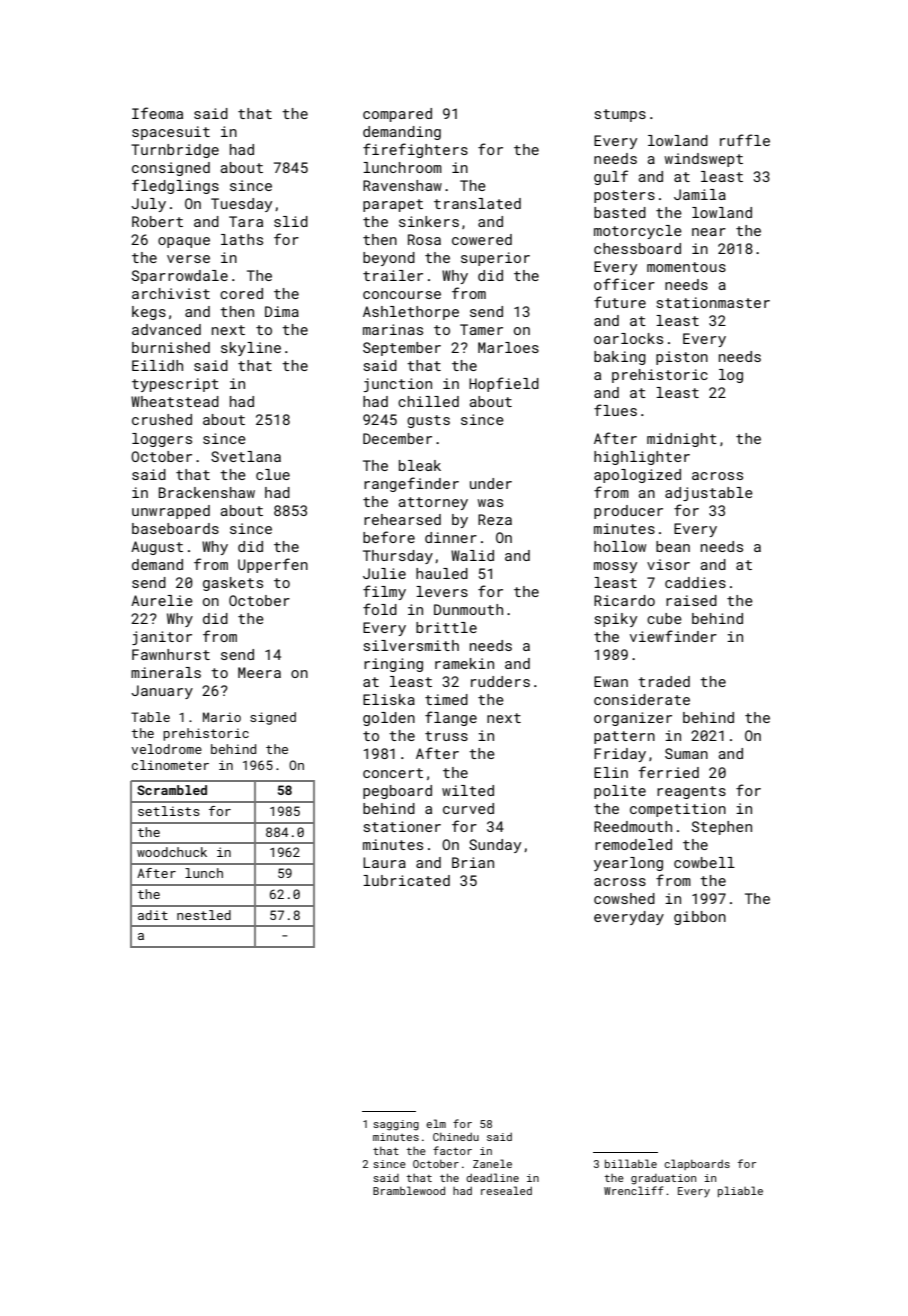  Describe the element at coordinates (491, 483) in the document. I see `under` at that location.
